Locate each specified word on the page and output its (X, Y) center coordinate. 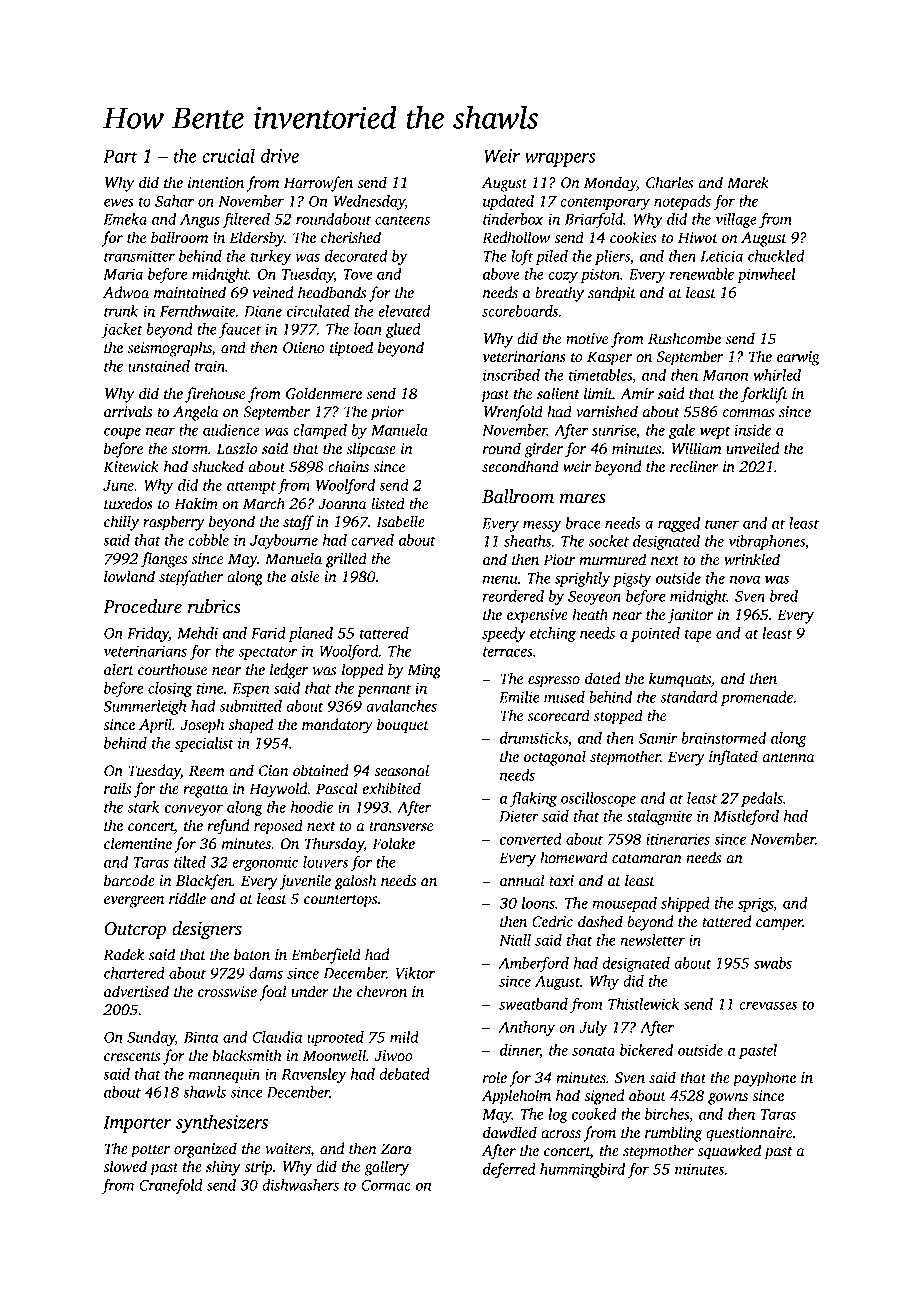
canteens (402, 220)
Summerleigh (144, 707)
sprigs (756, 904)
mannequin (224, 1075)
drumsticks (534, 738)
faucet (240, 330)
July (593, 1028)
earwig (798, 358)
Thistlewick (643, 1004)
